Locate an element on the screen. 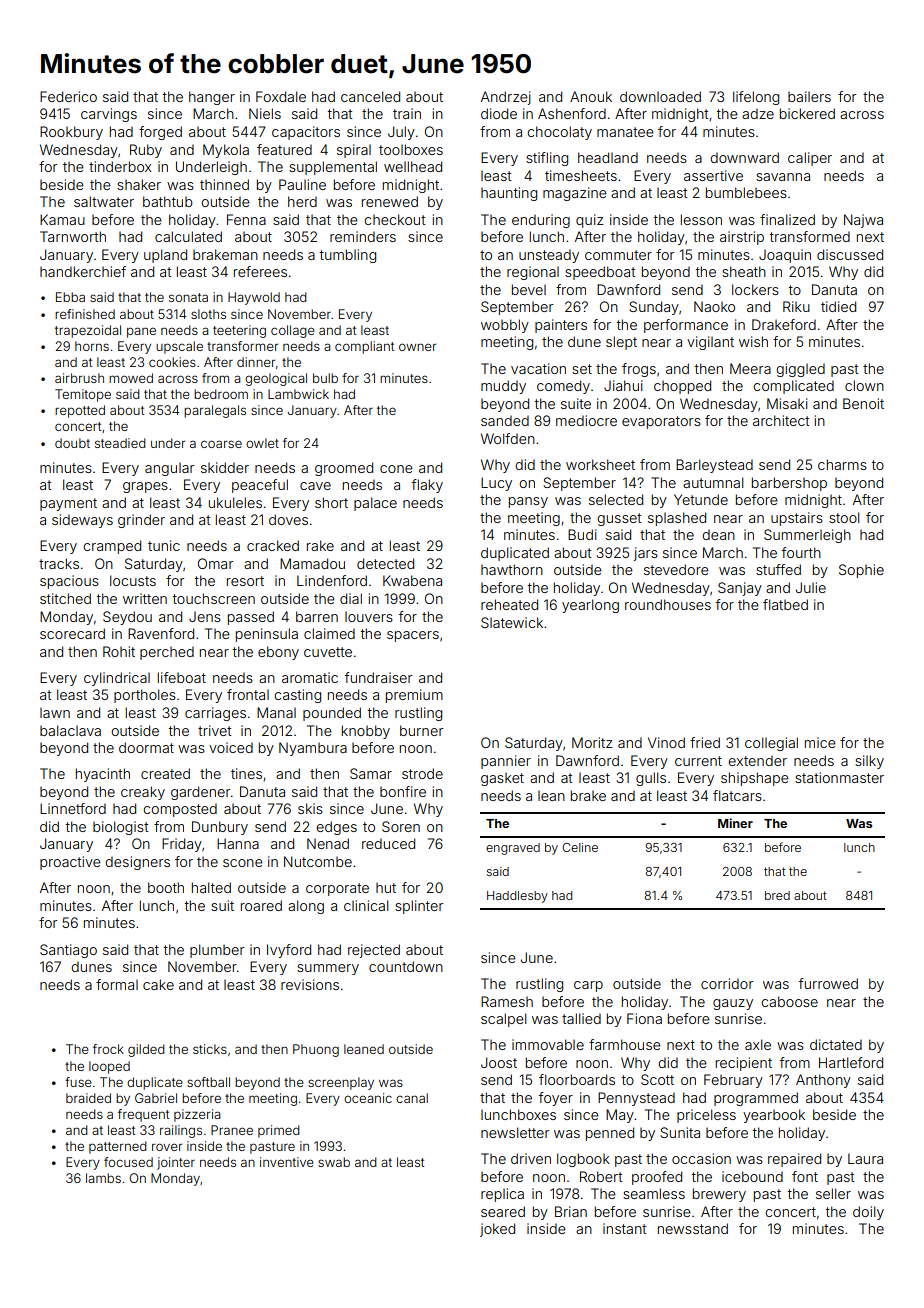  joked is located at coordinates (497, 1230).
